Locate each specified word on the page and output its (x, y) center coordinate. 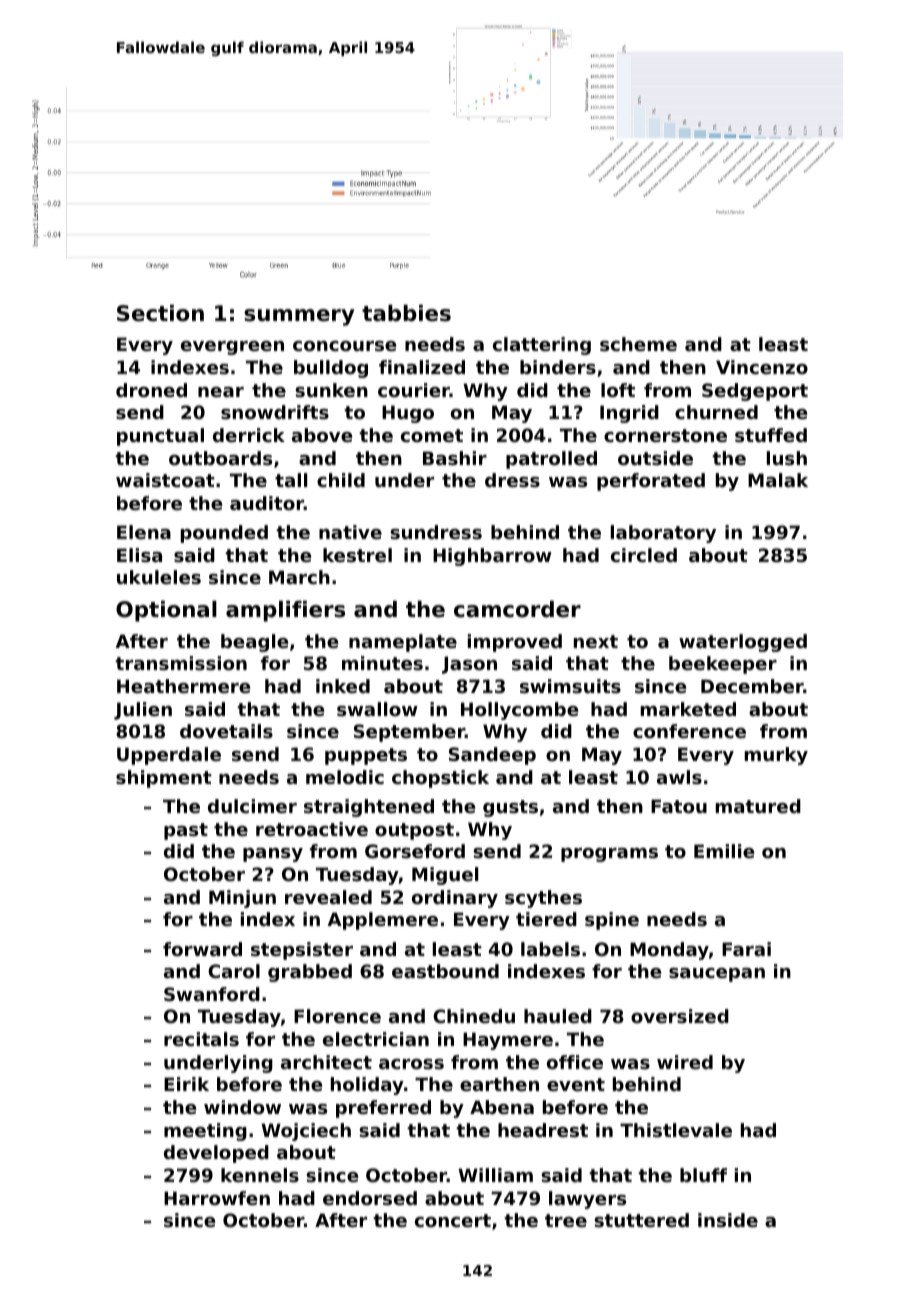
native (350, 532)
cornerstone (665, 435)
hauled (558, 1016)
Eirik (186, 1084)
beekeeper (723, 665)
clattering (542, 346)
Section (160, 313)
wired (685, 1062)
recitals (201, 1039)
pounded (224, 534)
